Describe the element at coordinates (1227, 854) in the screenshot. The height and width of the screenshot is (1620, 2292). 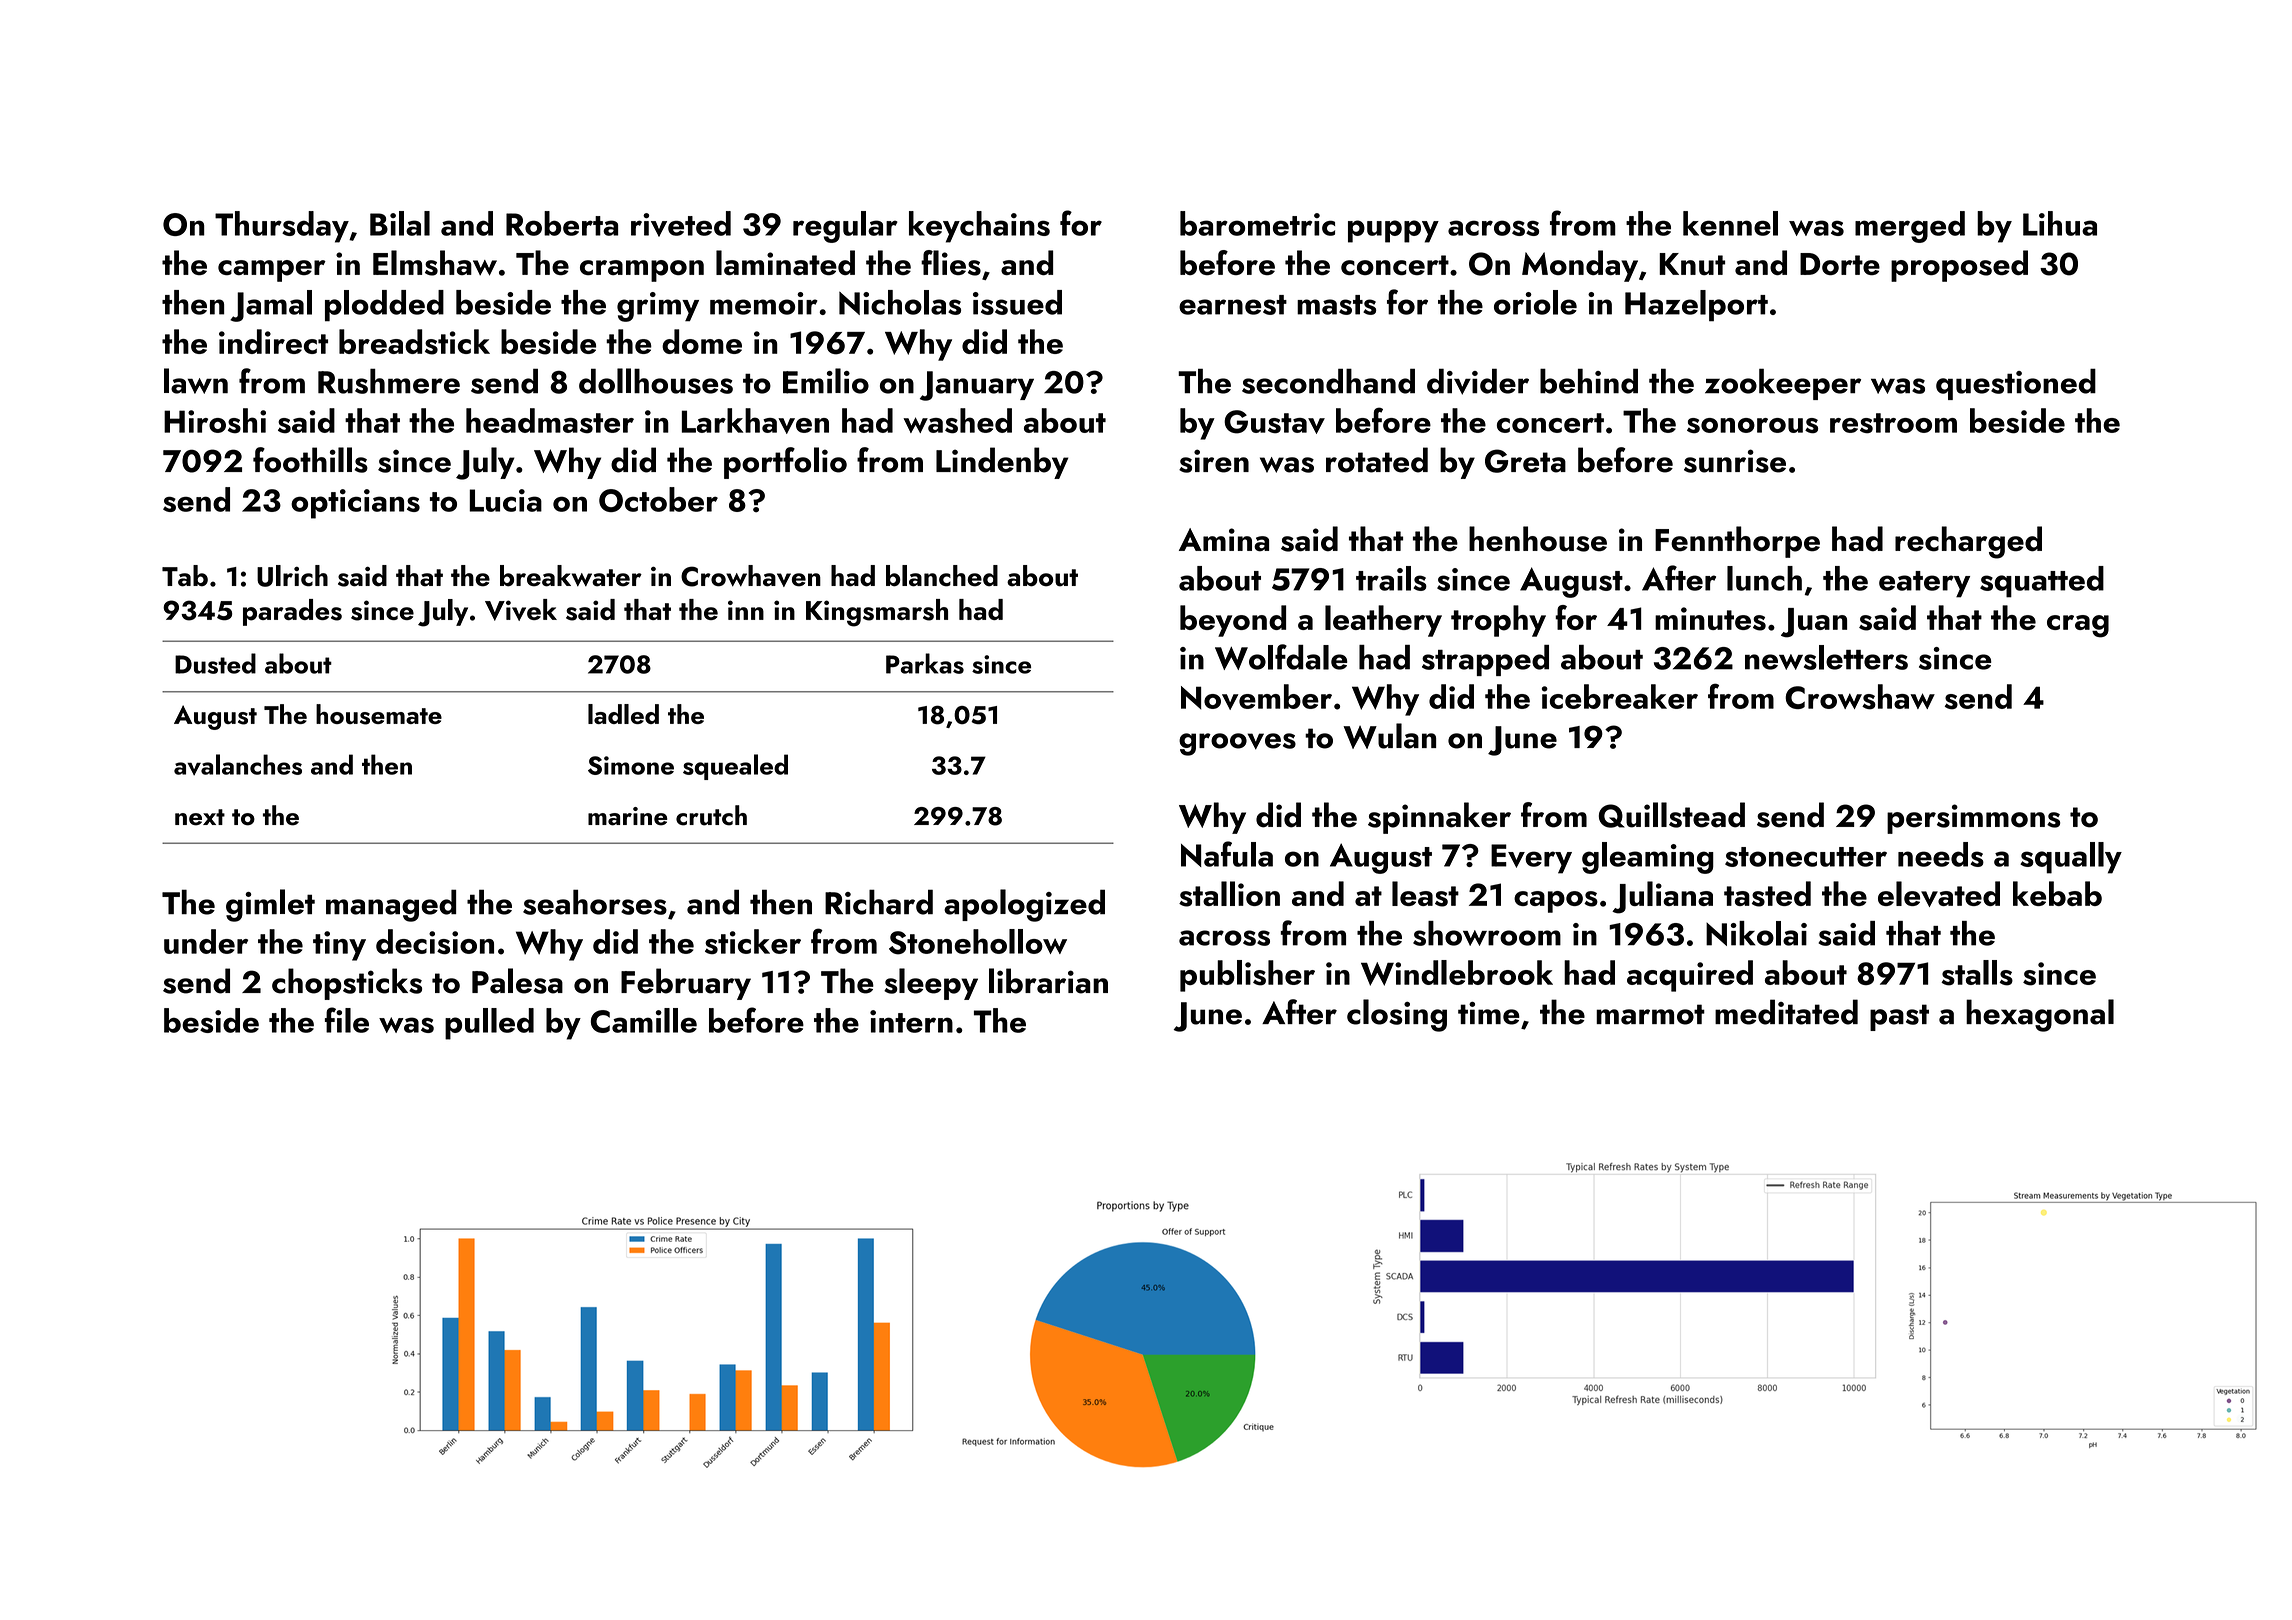
I see `Nafula` at that location.
